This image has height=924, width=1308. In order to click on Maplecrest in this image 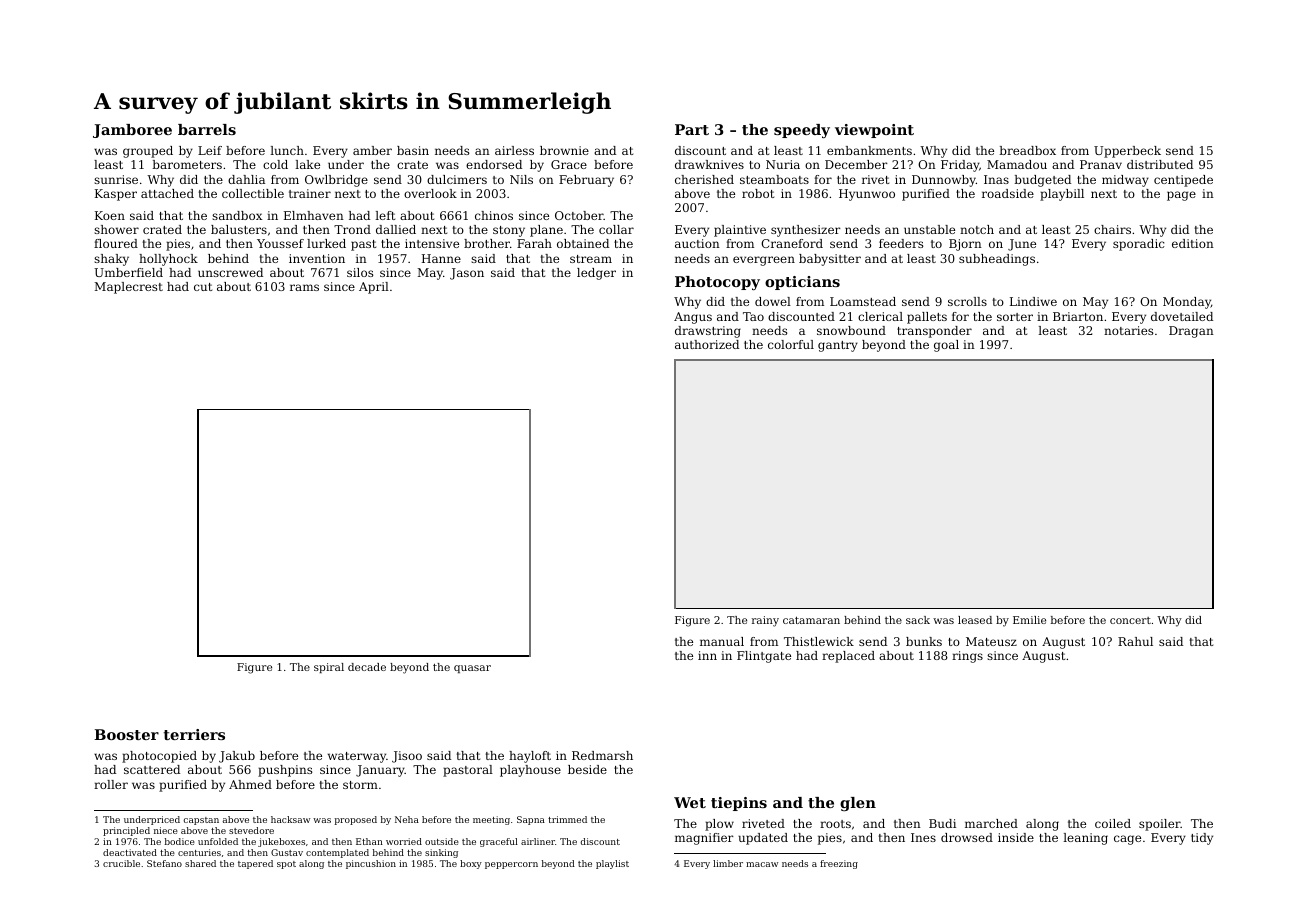, I will do `click(128, 288)`.
